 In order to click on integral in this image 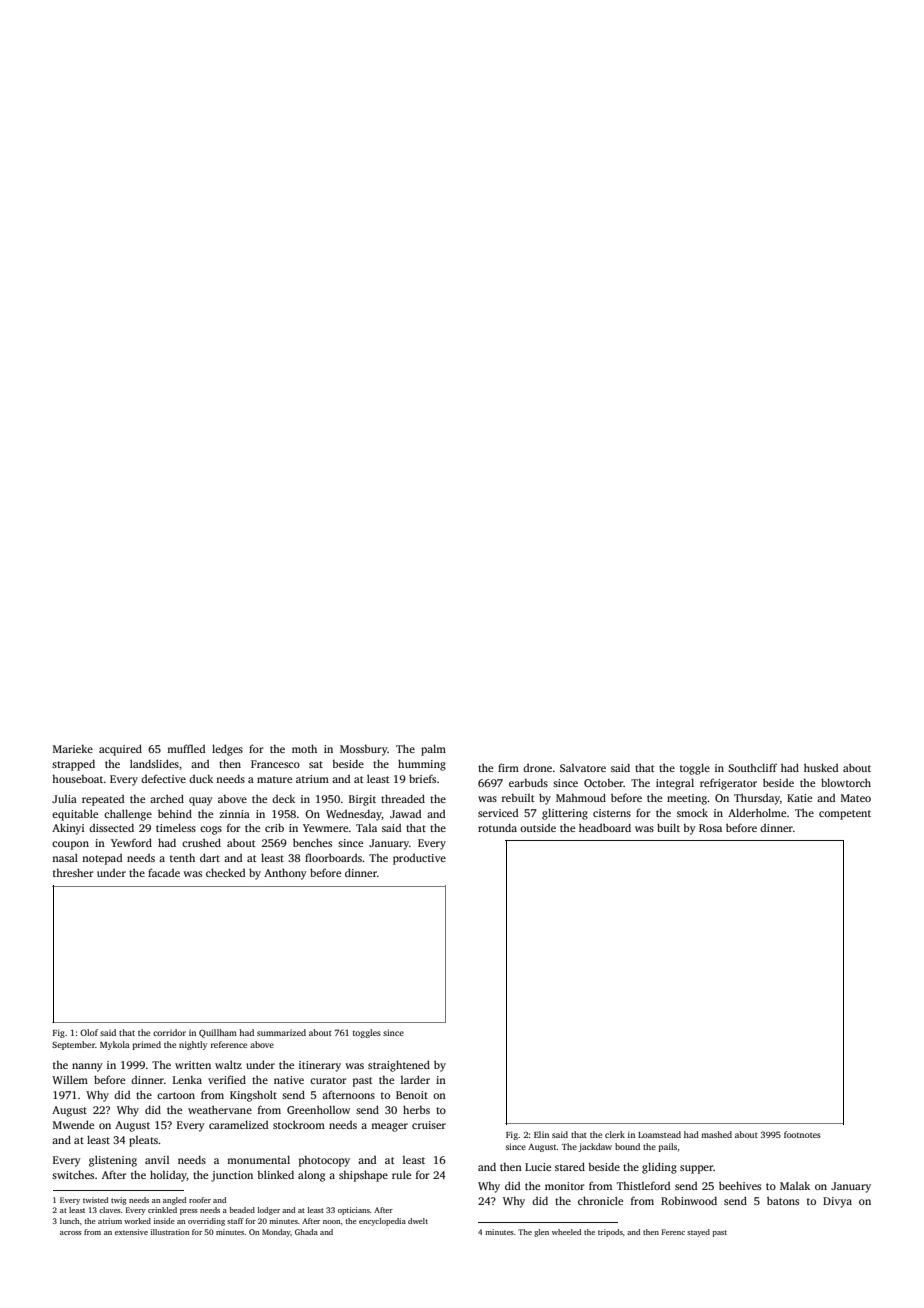, I will do `click(675, 784)`.
